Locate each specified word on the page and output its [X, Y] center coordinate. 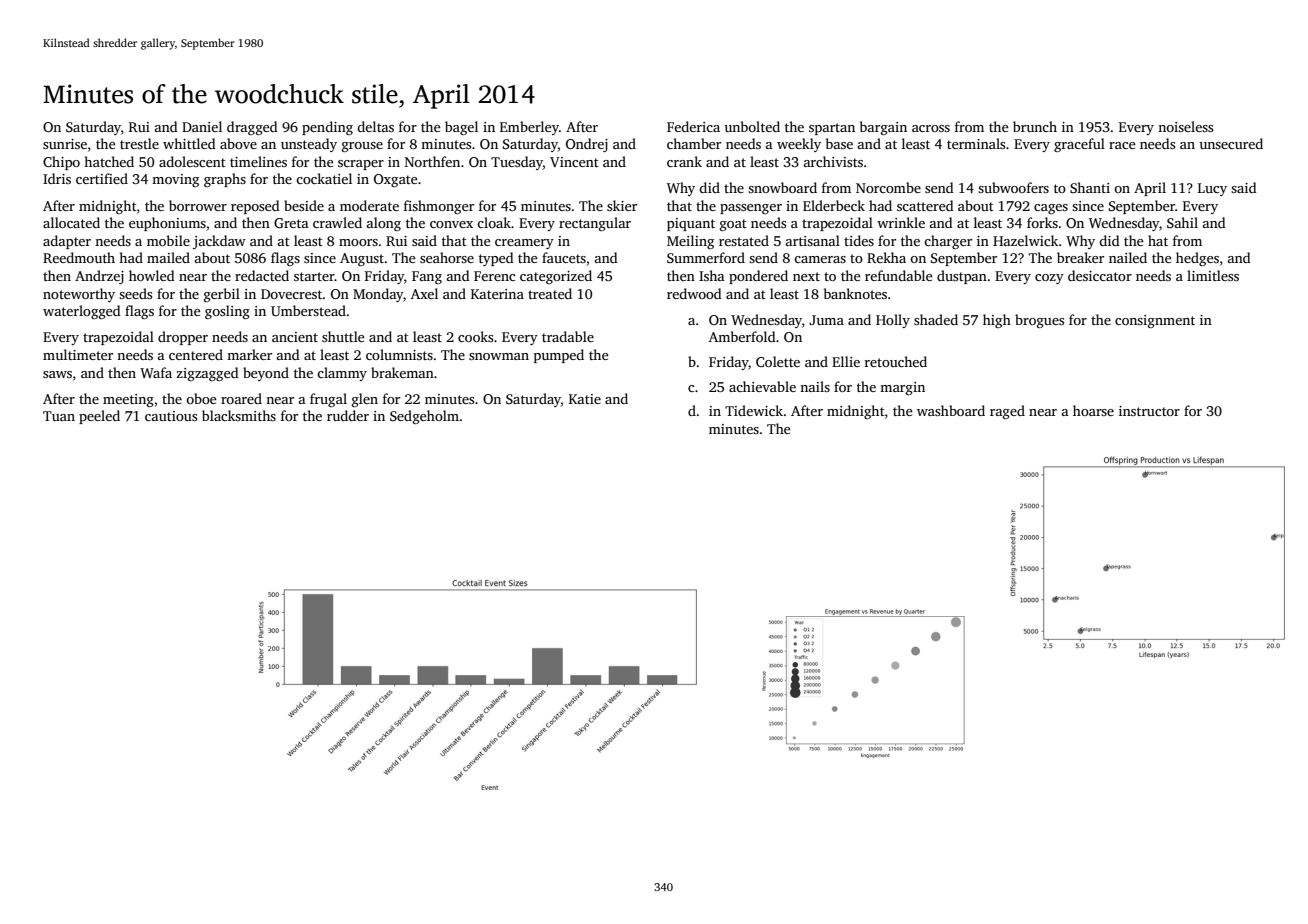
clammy [342, 374]
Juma [826, 320]
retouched [896, 361]
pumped [559, 356]
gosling [227, 312]
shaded [936, 319]
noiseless [1185, 126]
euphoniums [167, 224]
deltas [375, 126]
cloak [494, 222]
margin [902, 388]
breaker [1080, 257]
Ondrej [587, 145]
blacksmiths [239, 415]
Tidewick [754, 410]
